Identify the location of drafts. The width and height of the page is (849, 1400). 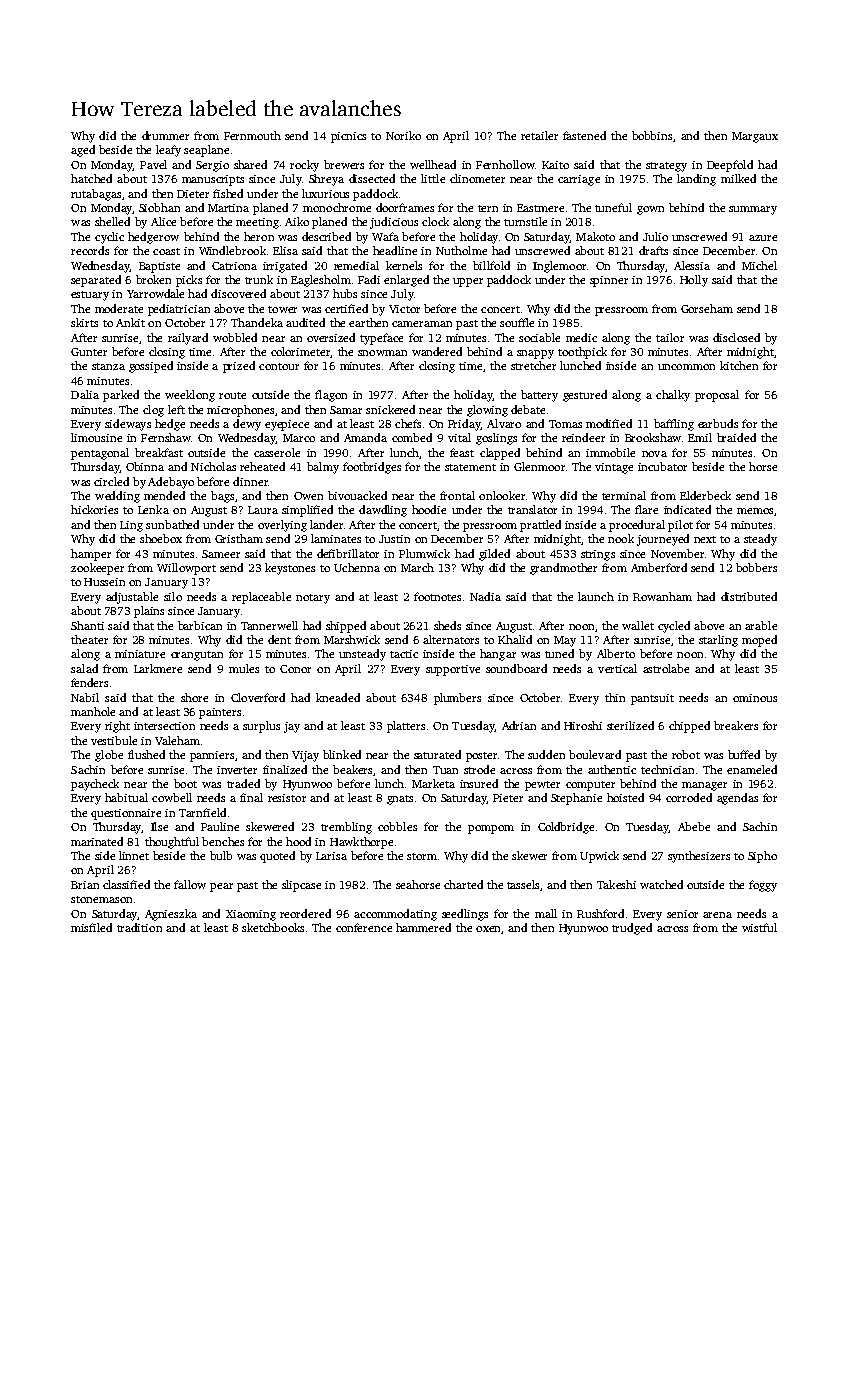
(653, 250).
